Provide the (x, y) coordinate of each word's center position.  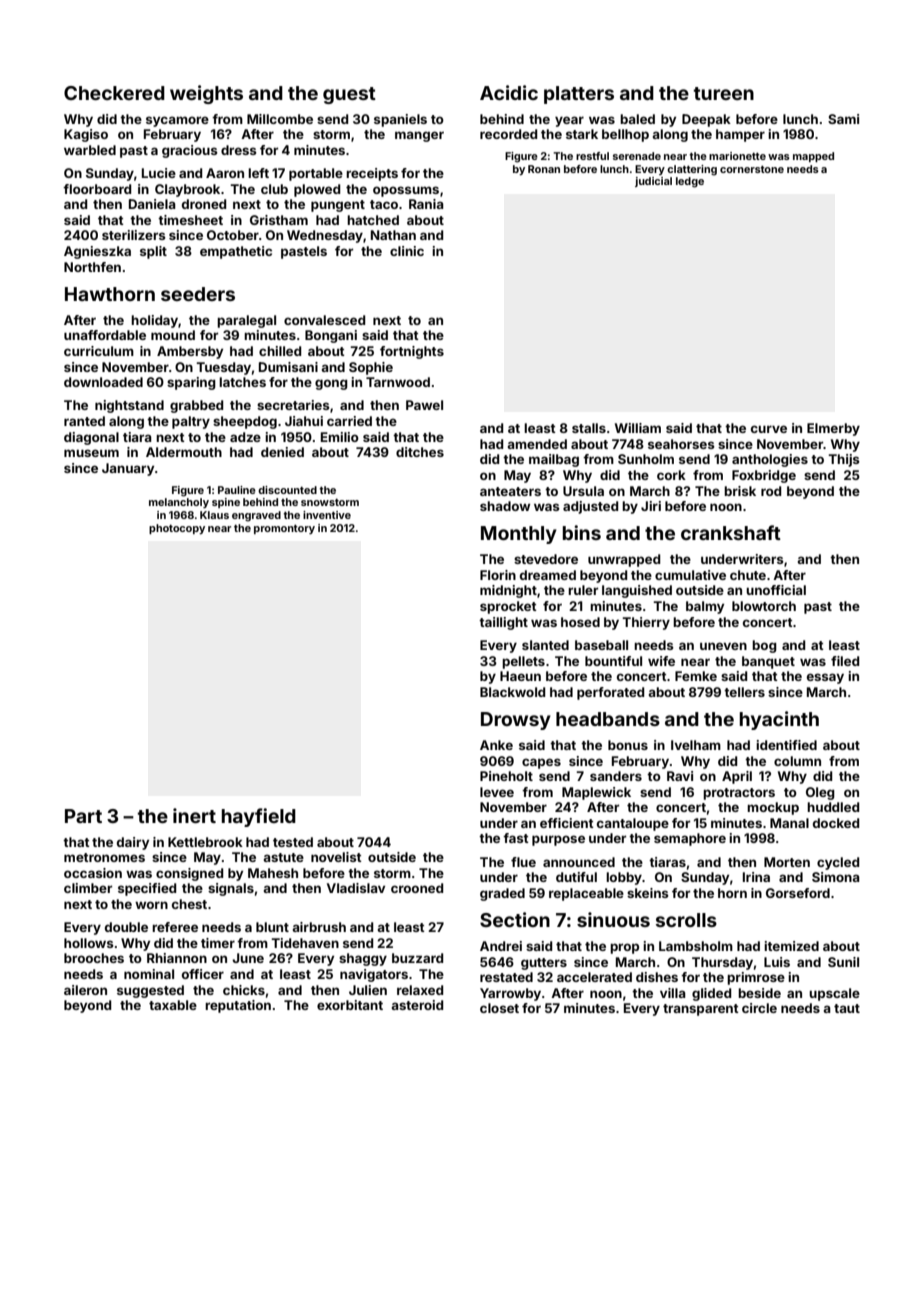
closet (499, 1008)
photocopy (177, 529)
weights (206, 94)
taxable (173, 1005)
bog (764, 646)
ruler (583, 590)
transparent (701, 1010)
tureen (724, 93)
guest (349, 95)
